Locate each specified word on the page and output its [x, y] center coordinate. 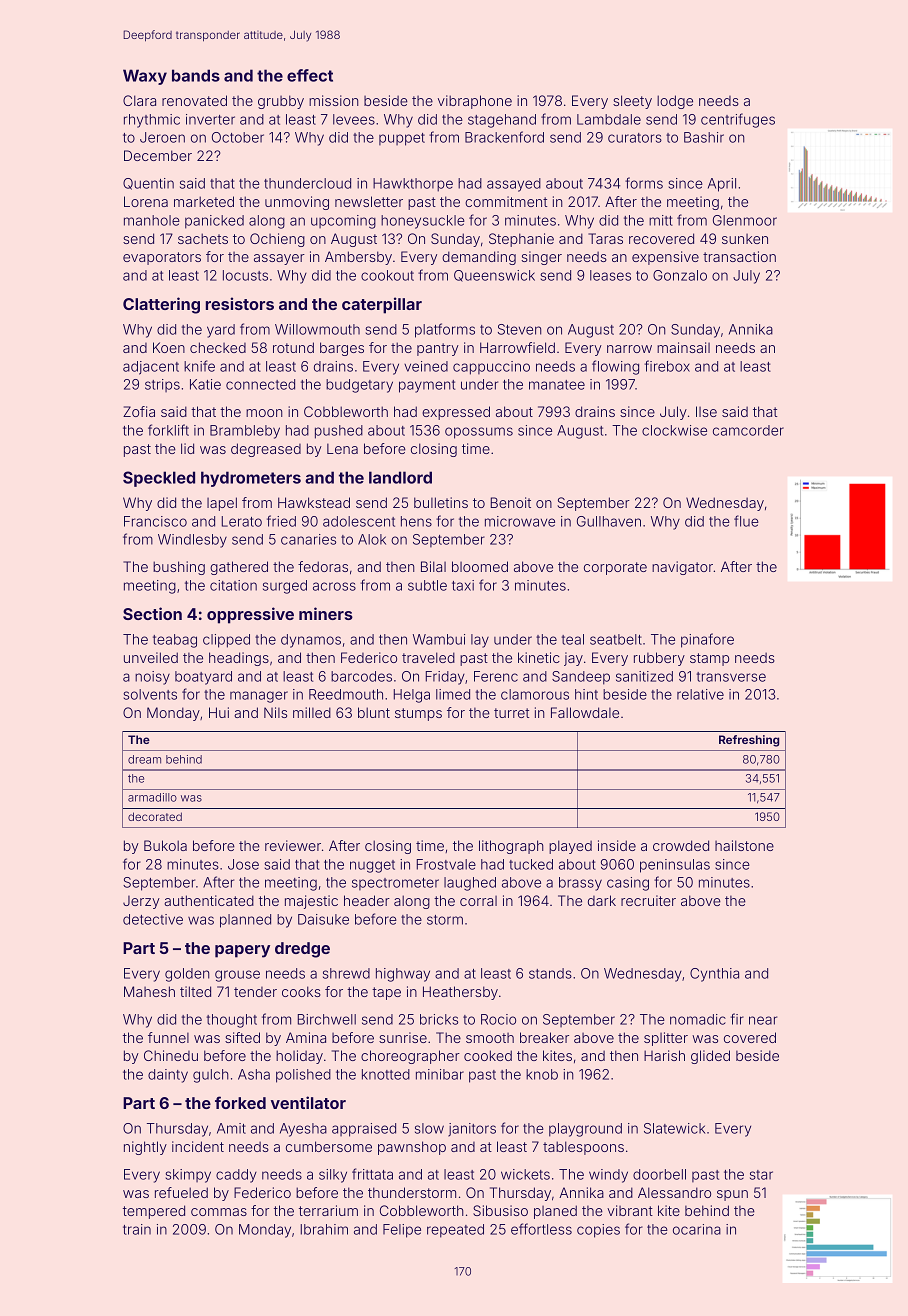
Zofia [139, 411]
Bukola [165, 845]
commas [219, 1212]
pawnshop [412, 1148]
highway [403, 975]
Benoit [511, 502]
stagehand [502, 121]
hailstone [744, 845]
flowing [615, 367]
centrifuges [738, 120]
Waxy [145, 77]
